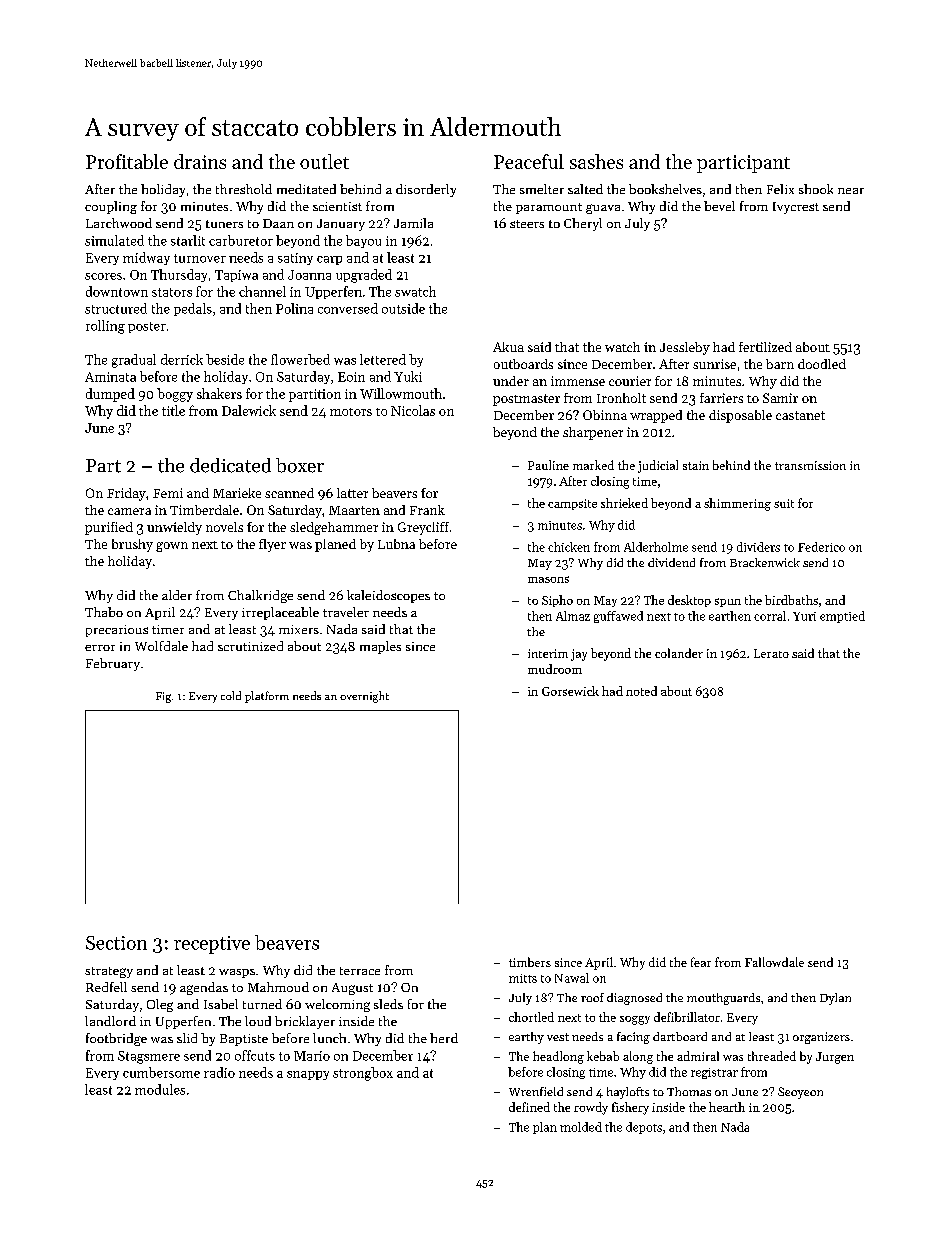 The height and width of the image is (1233, 952). Describe the element at coordinates (324, 161) in the image. I see `outlet` at that location.
